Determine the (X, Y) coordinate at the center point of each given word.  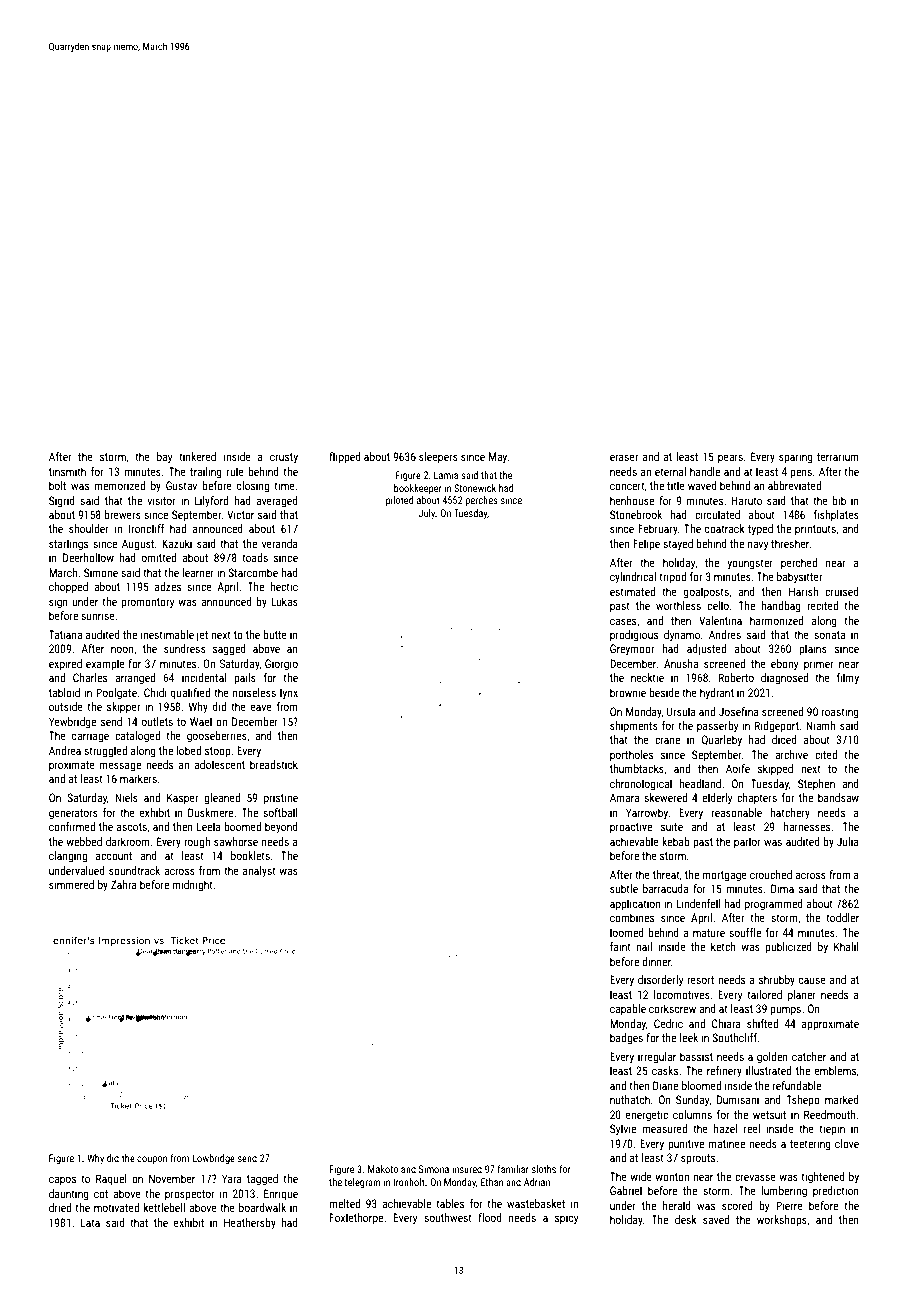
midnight (192, 886)
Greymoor (632, 650)
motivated (116, 1207)
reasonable (736, 812)
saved (716, 1219)
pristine (281, 799)
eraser (624, 457)
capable (628, 1009)
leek (689, 1037)
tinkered (197, 456)
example (105, 665)
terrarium (838, 456)
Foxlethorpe (356, 1219)
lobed (188, 750)
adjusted (706, 650)
